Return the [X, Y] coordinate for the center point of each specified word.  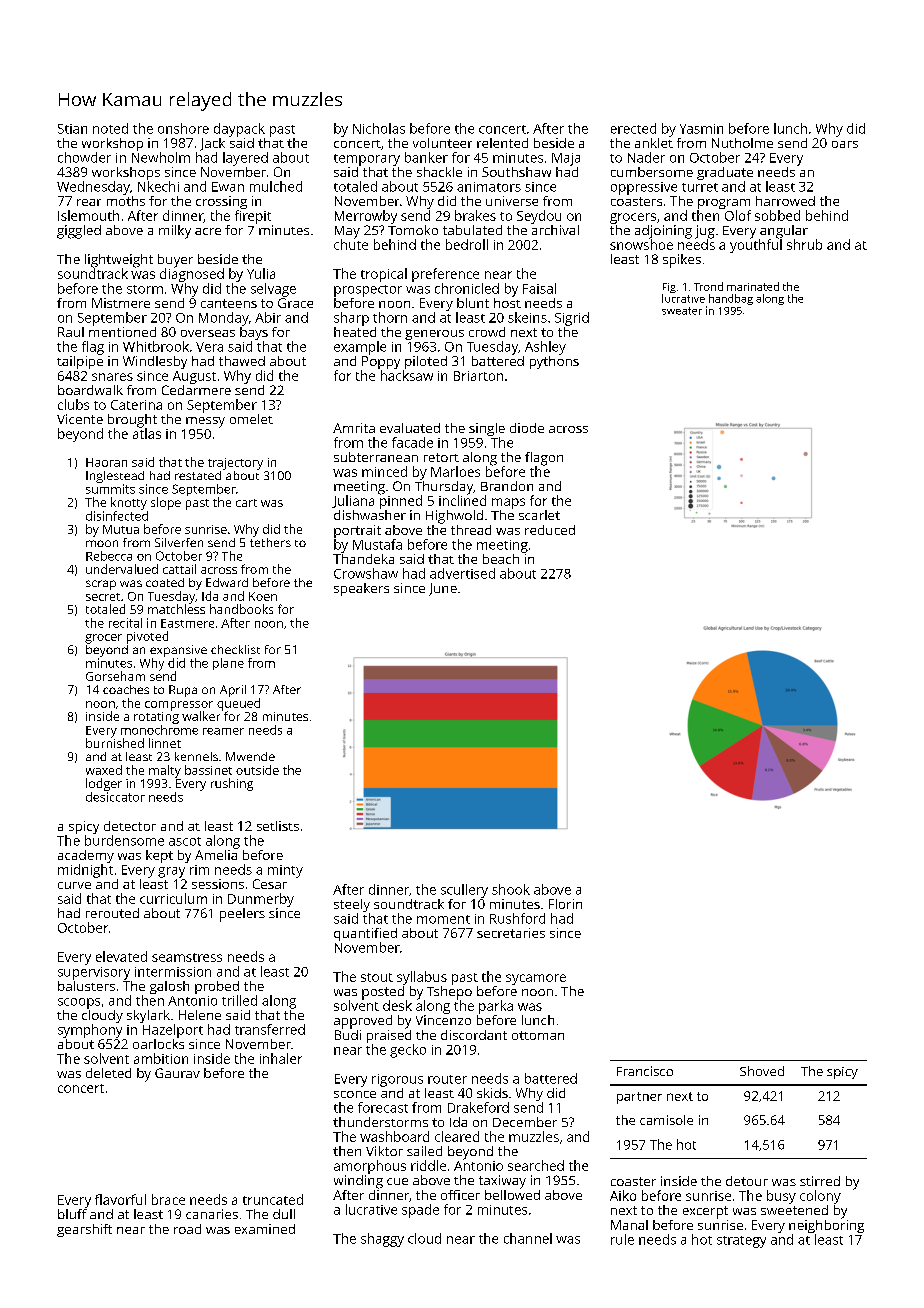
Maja [566, 159]
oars [845, 144]
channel [528, 1238]
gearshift [84, 1230]
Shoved [762, 1071]
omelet [251, 419]
